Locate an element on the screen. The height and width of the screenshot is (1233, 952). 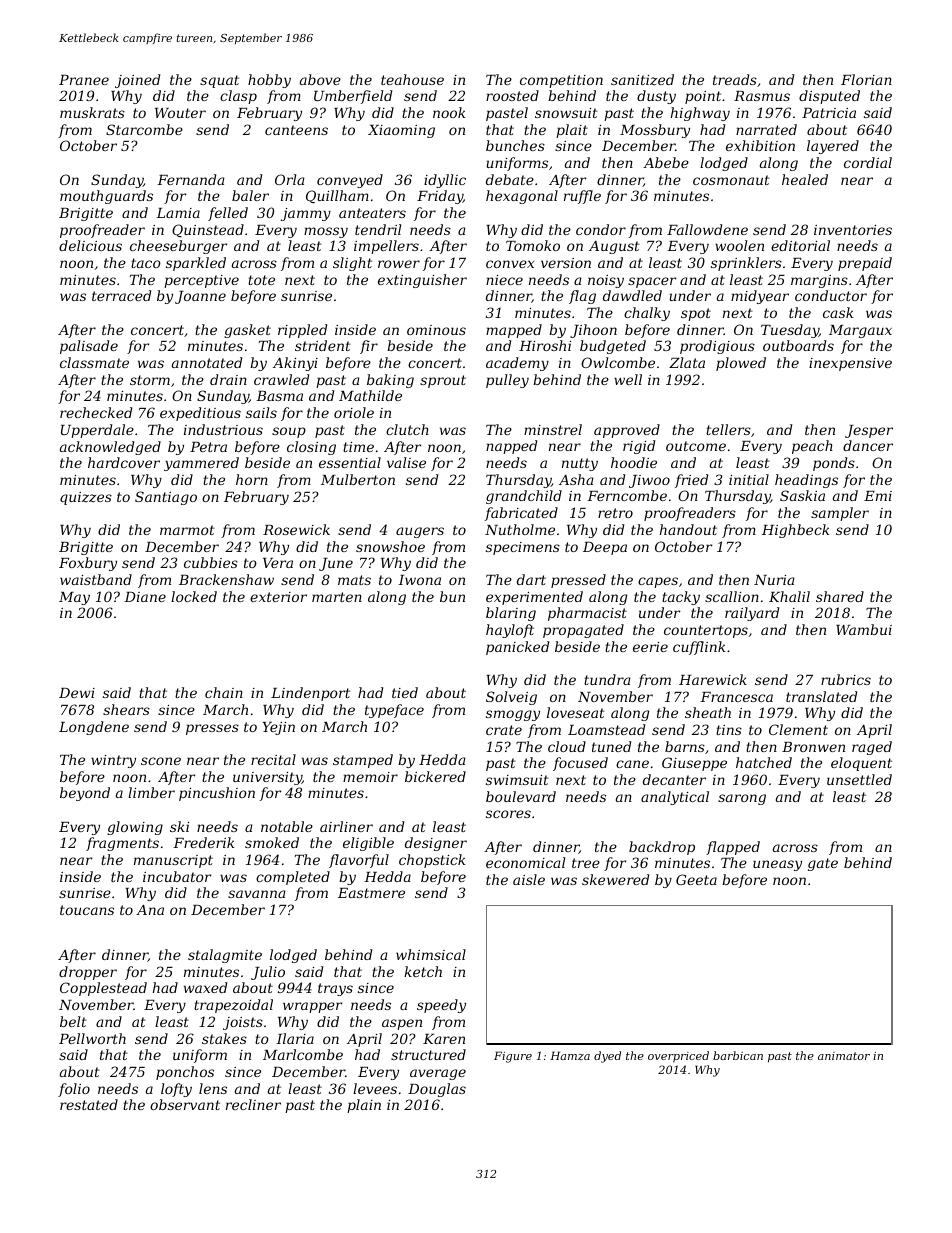
conveyed is located at coordinates (350, 181).
